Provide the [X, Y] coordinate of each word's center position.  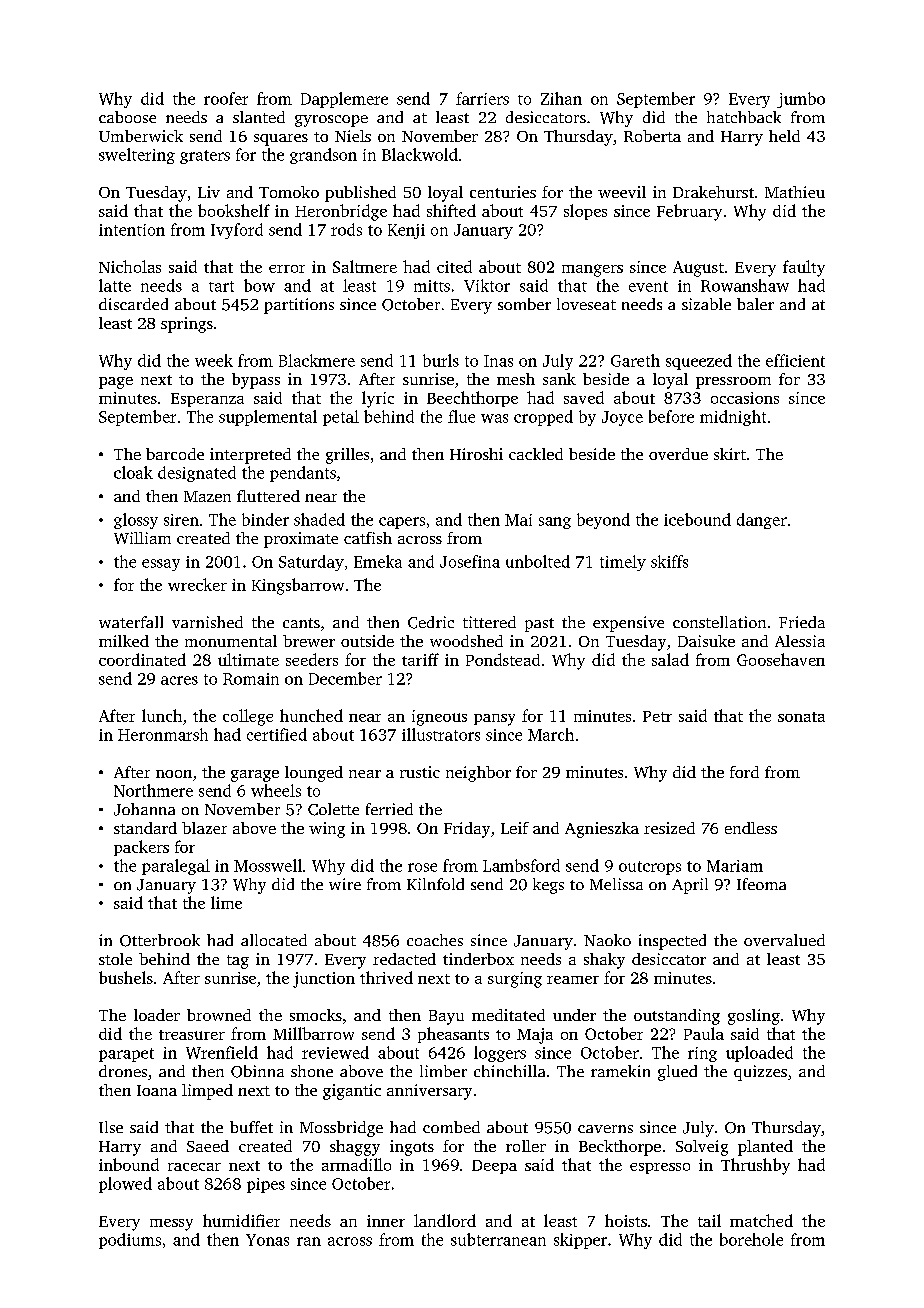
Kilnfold [435, 884]
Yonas [267, 1240]
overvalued [784, 940]
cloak [133, 472]
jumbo [801, 100]
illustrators [441, 734]
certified [277, 734]
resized [669, 828]
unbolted [538, 561]
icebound [697, 519]
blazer [204, 828]
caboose [127, 117]
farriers [482, 98]
